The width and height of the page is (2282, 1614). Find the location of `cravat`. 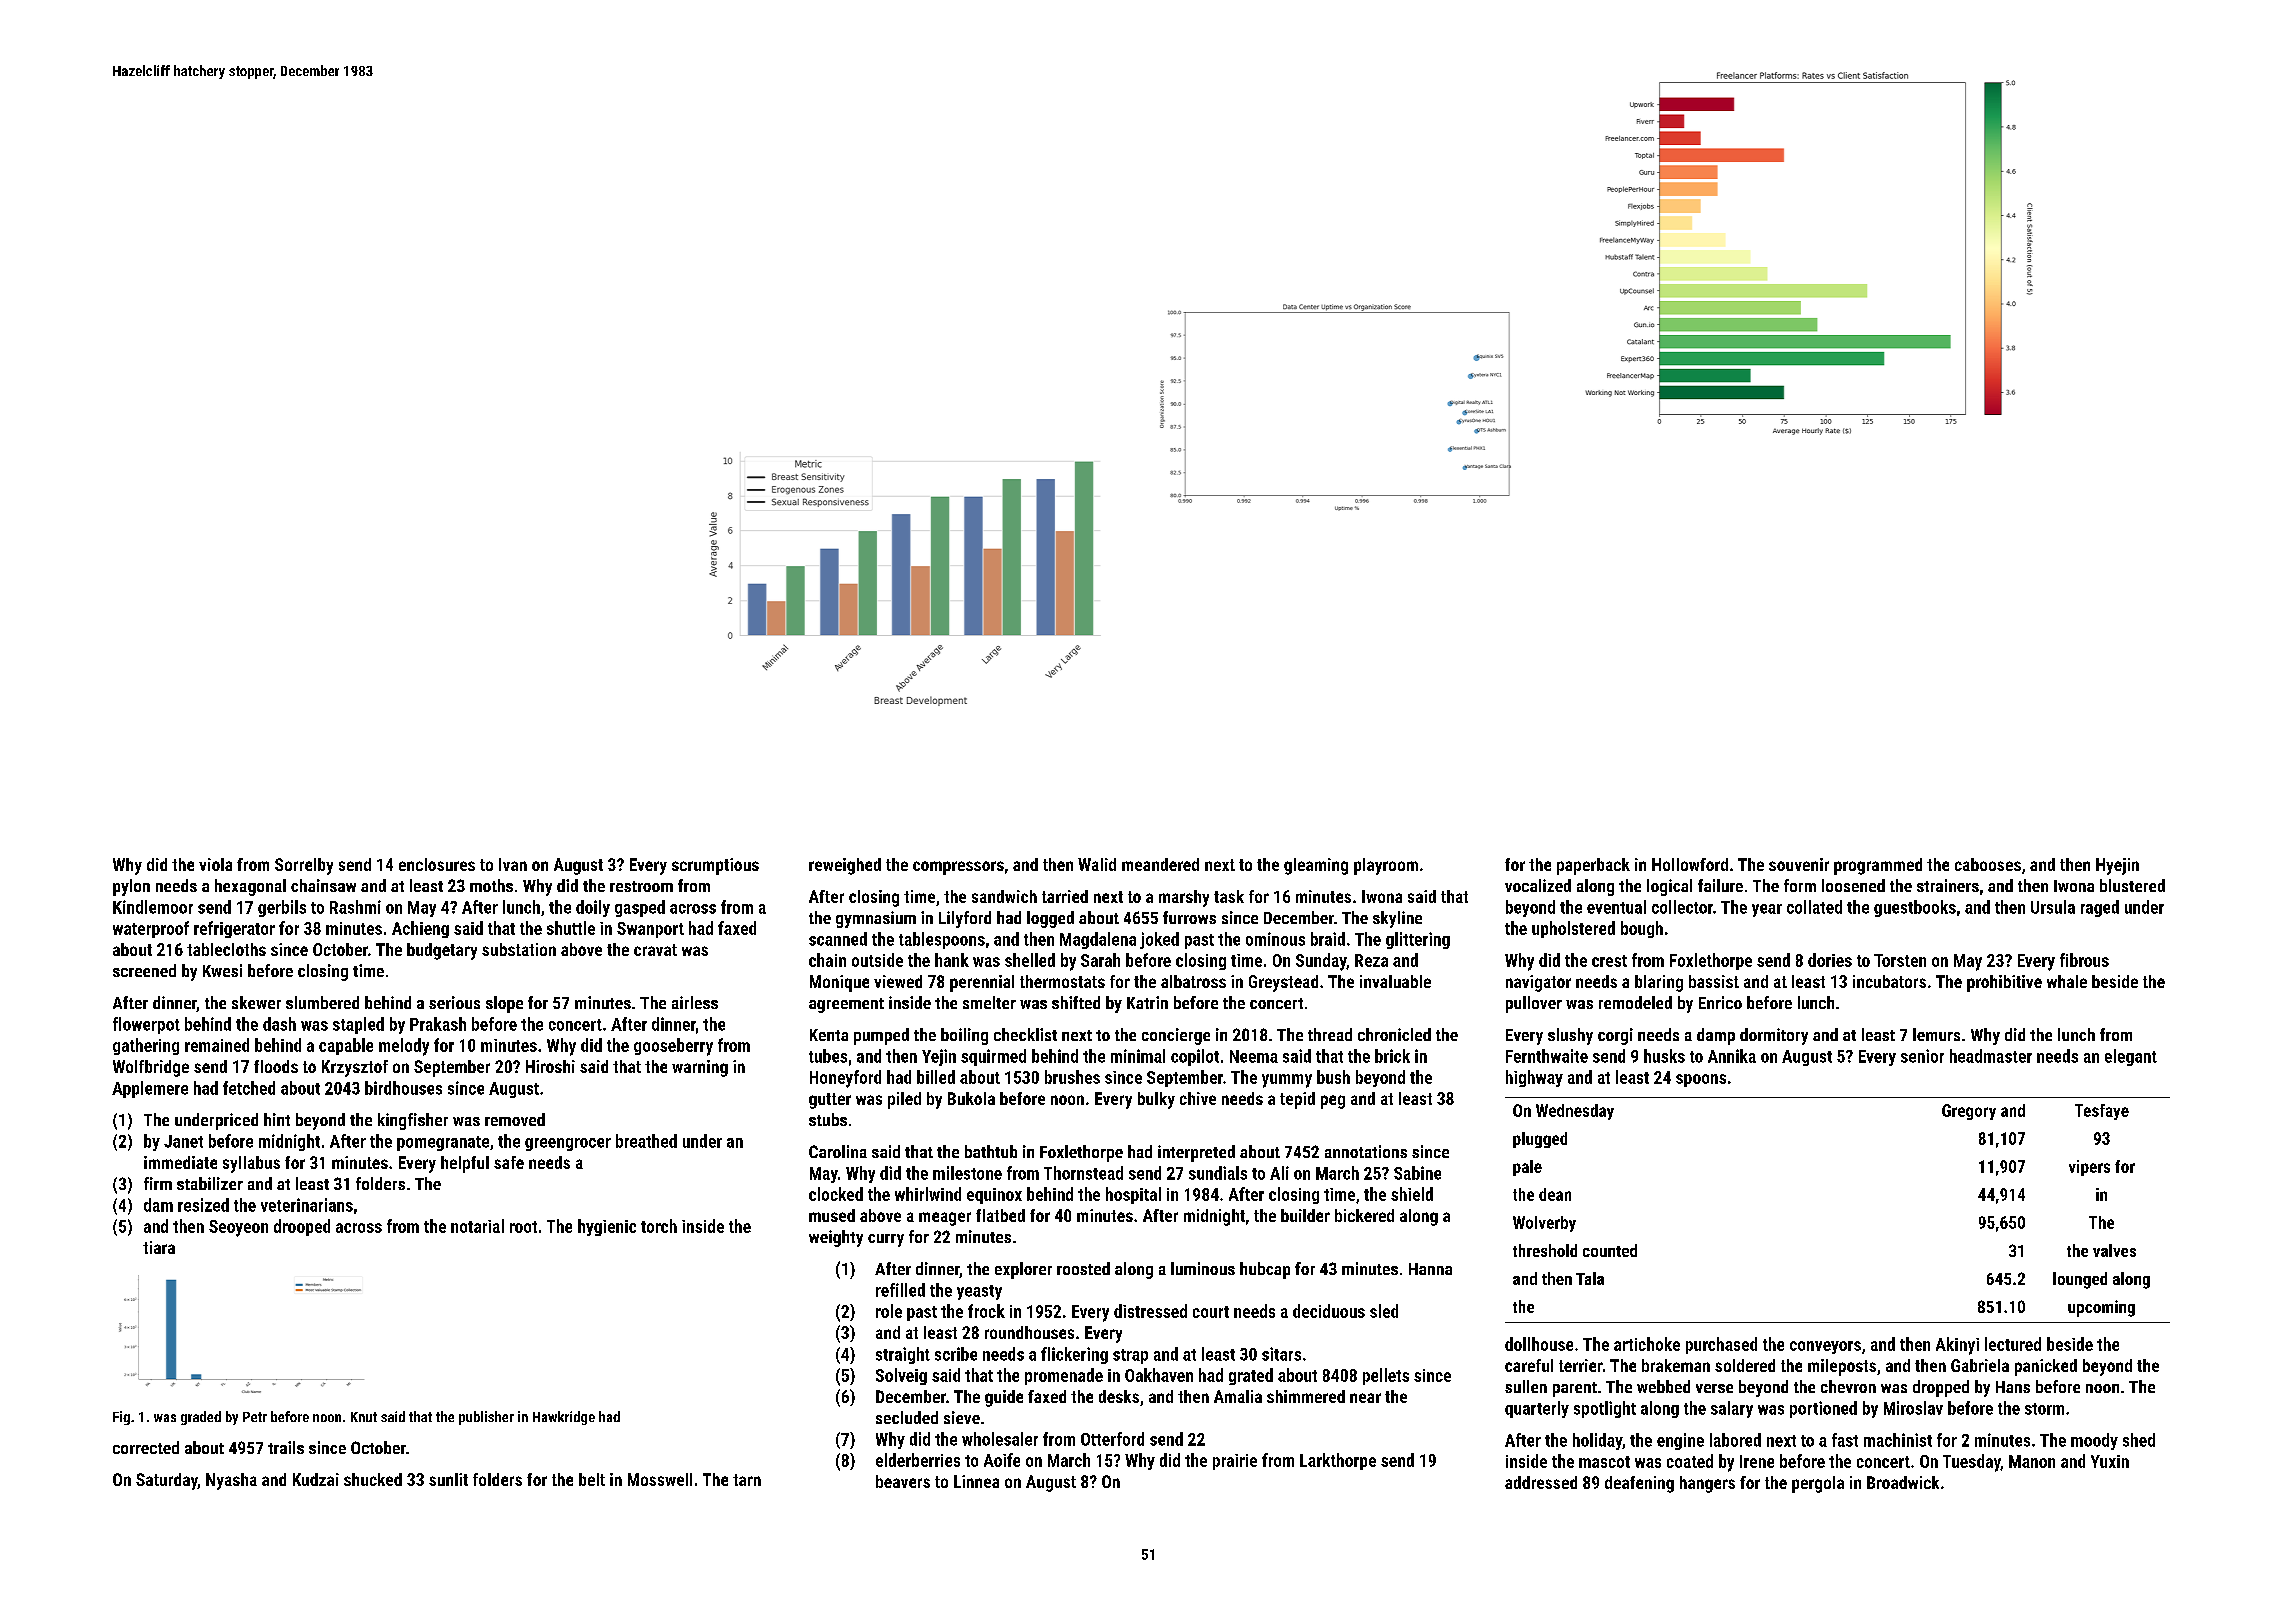

cravat is located at coordinates (655, 950).
